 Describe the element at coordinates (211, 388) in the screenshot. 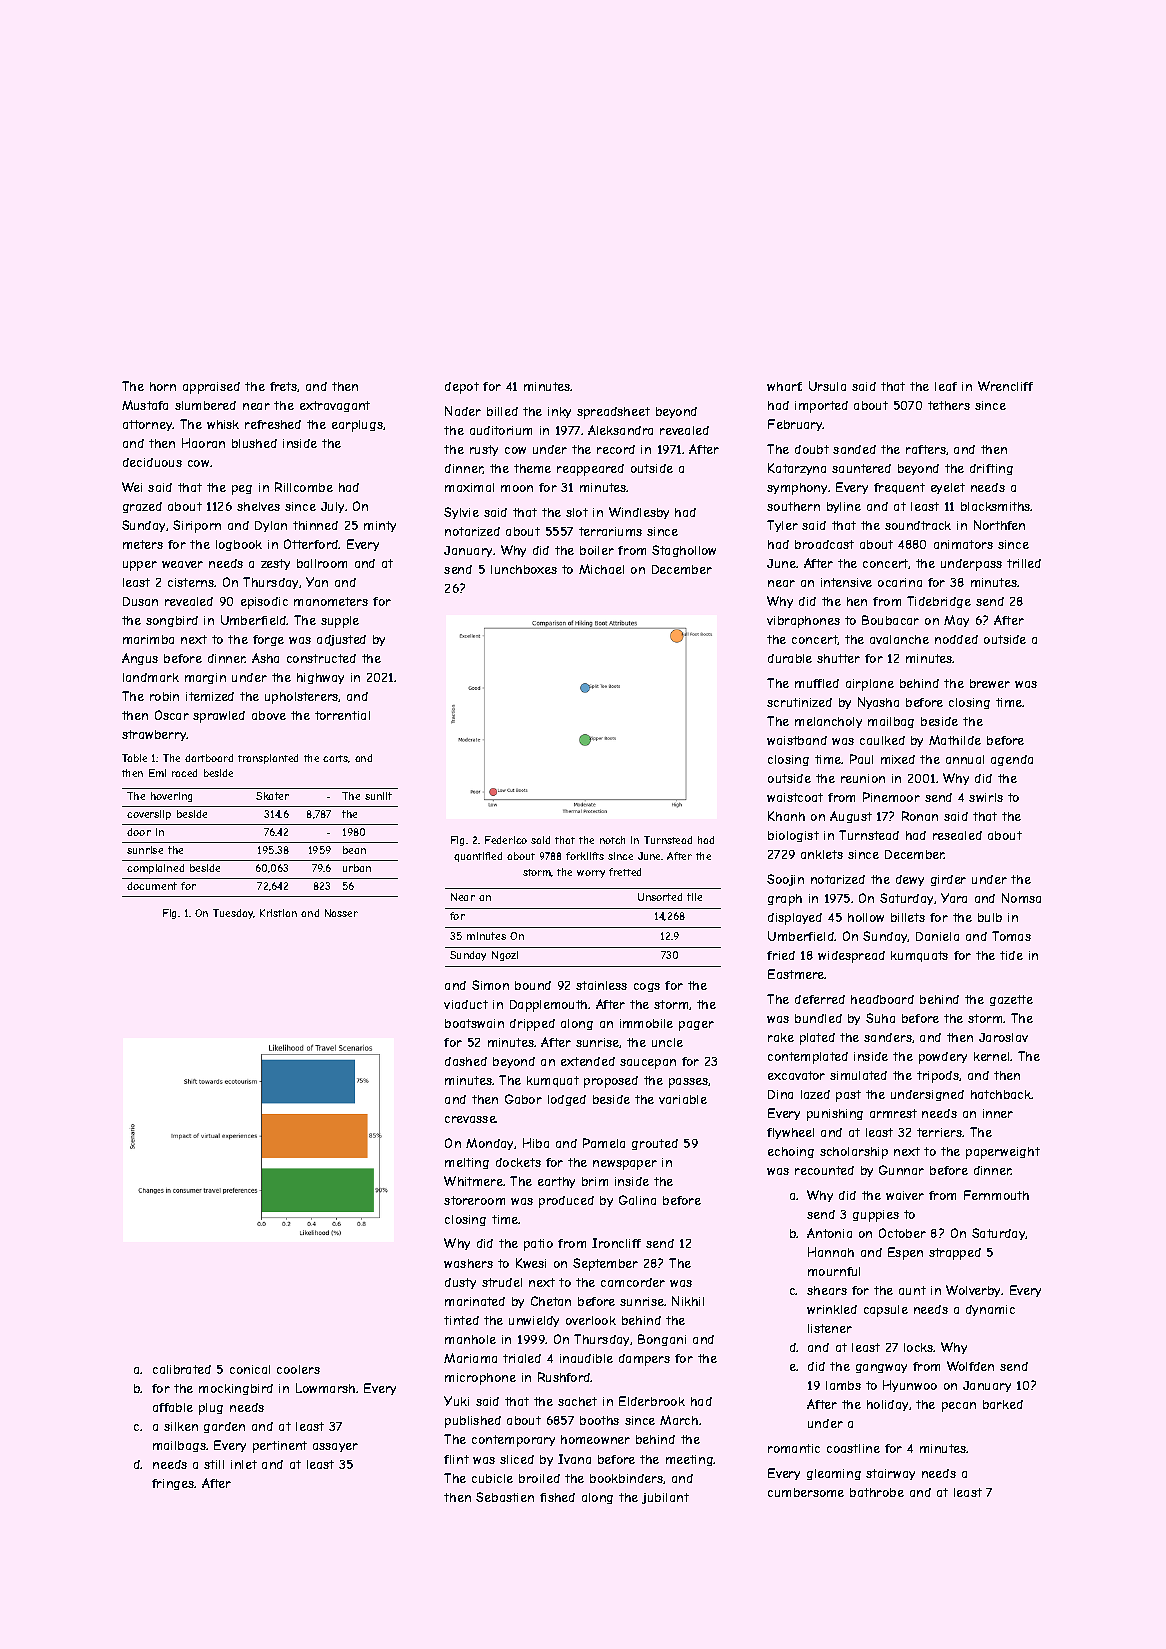

I see `appraised` at that location.
